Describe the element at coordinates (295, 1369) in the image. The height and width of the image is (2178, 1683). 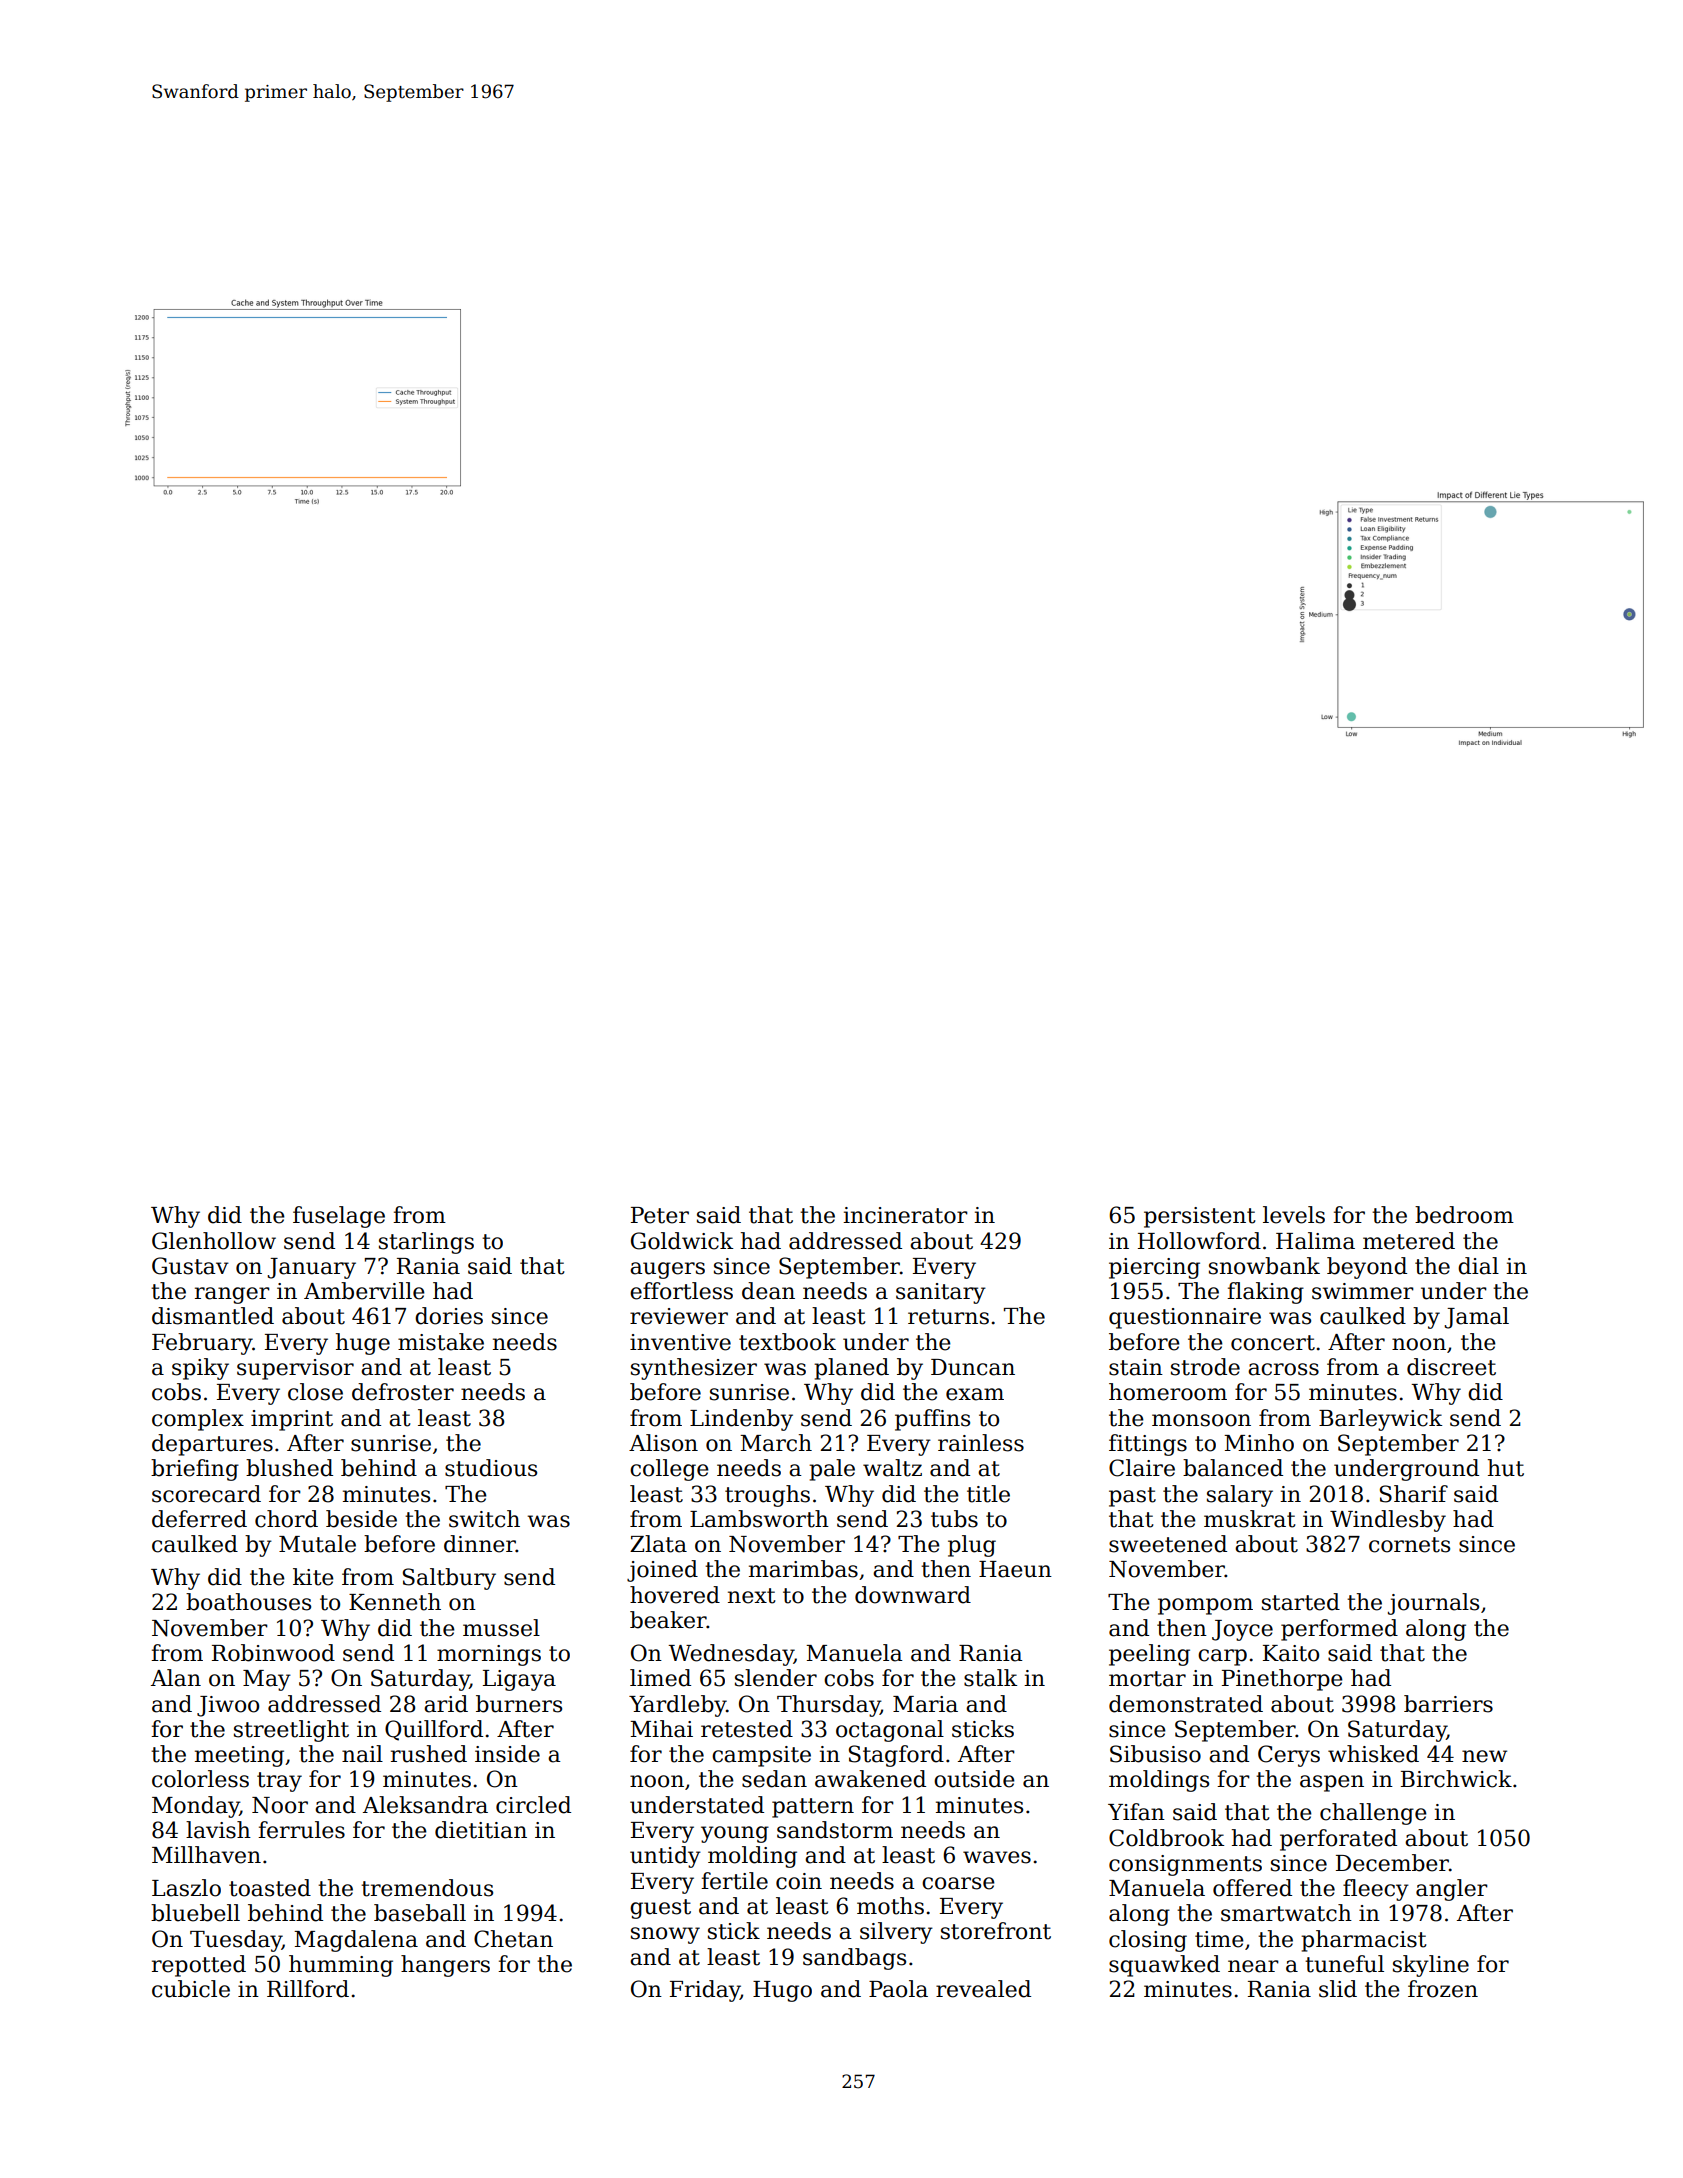
I see `supervisor` at that location.
